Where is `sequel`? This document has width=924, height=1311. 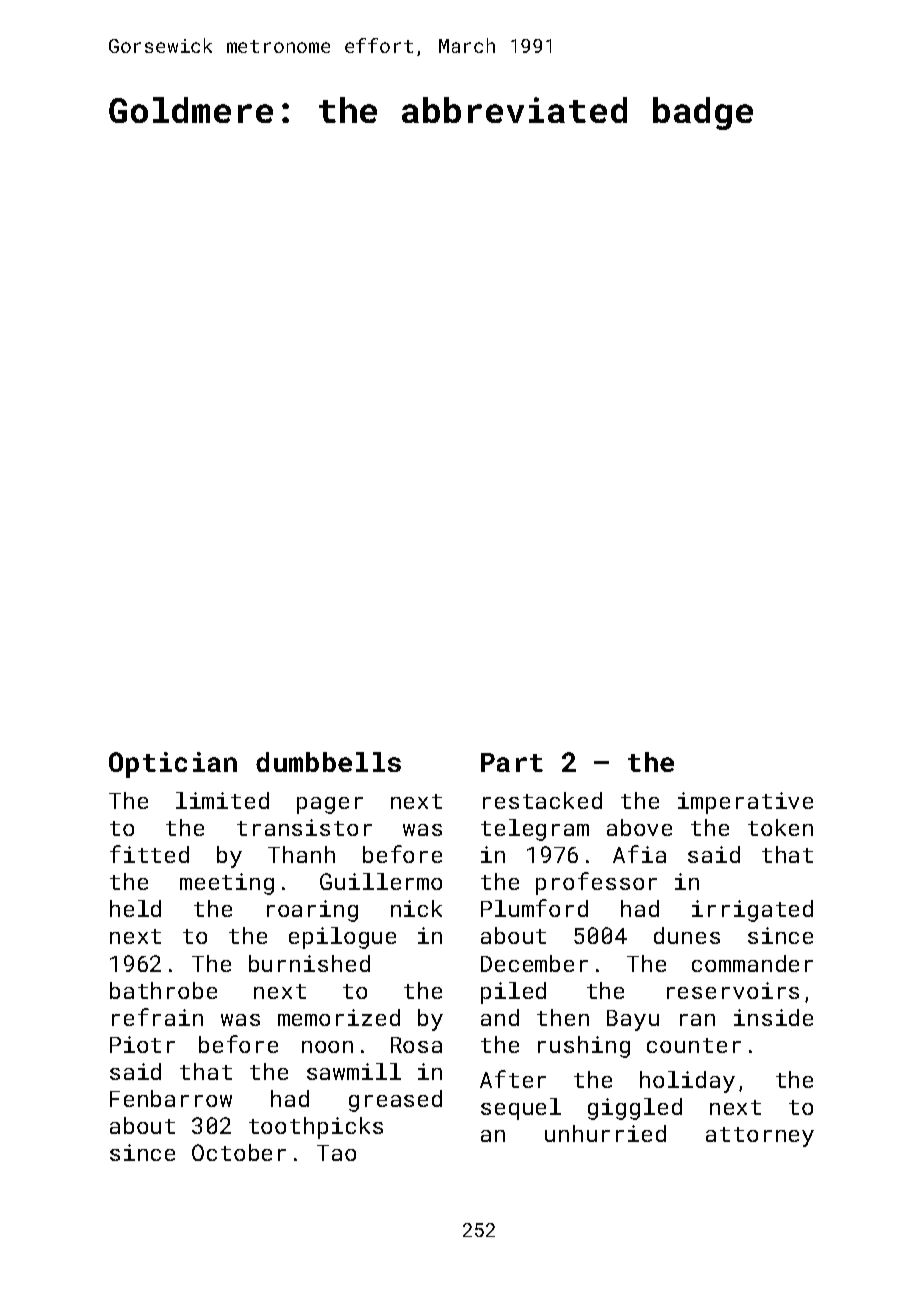
sequel is located at coordinates (521, 1109).
